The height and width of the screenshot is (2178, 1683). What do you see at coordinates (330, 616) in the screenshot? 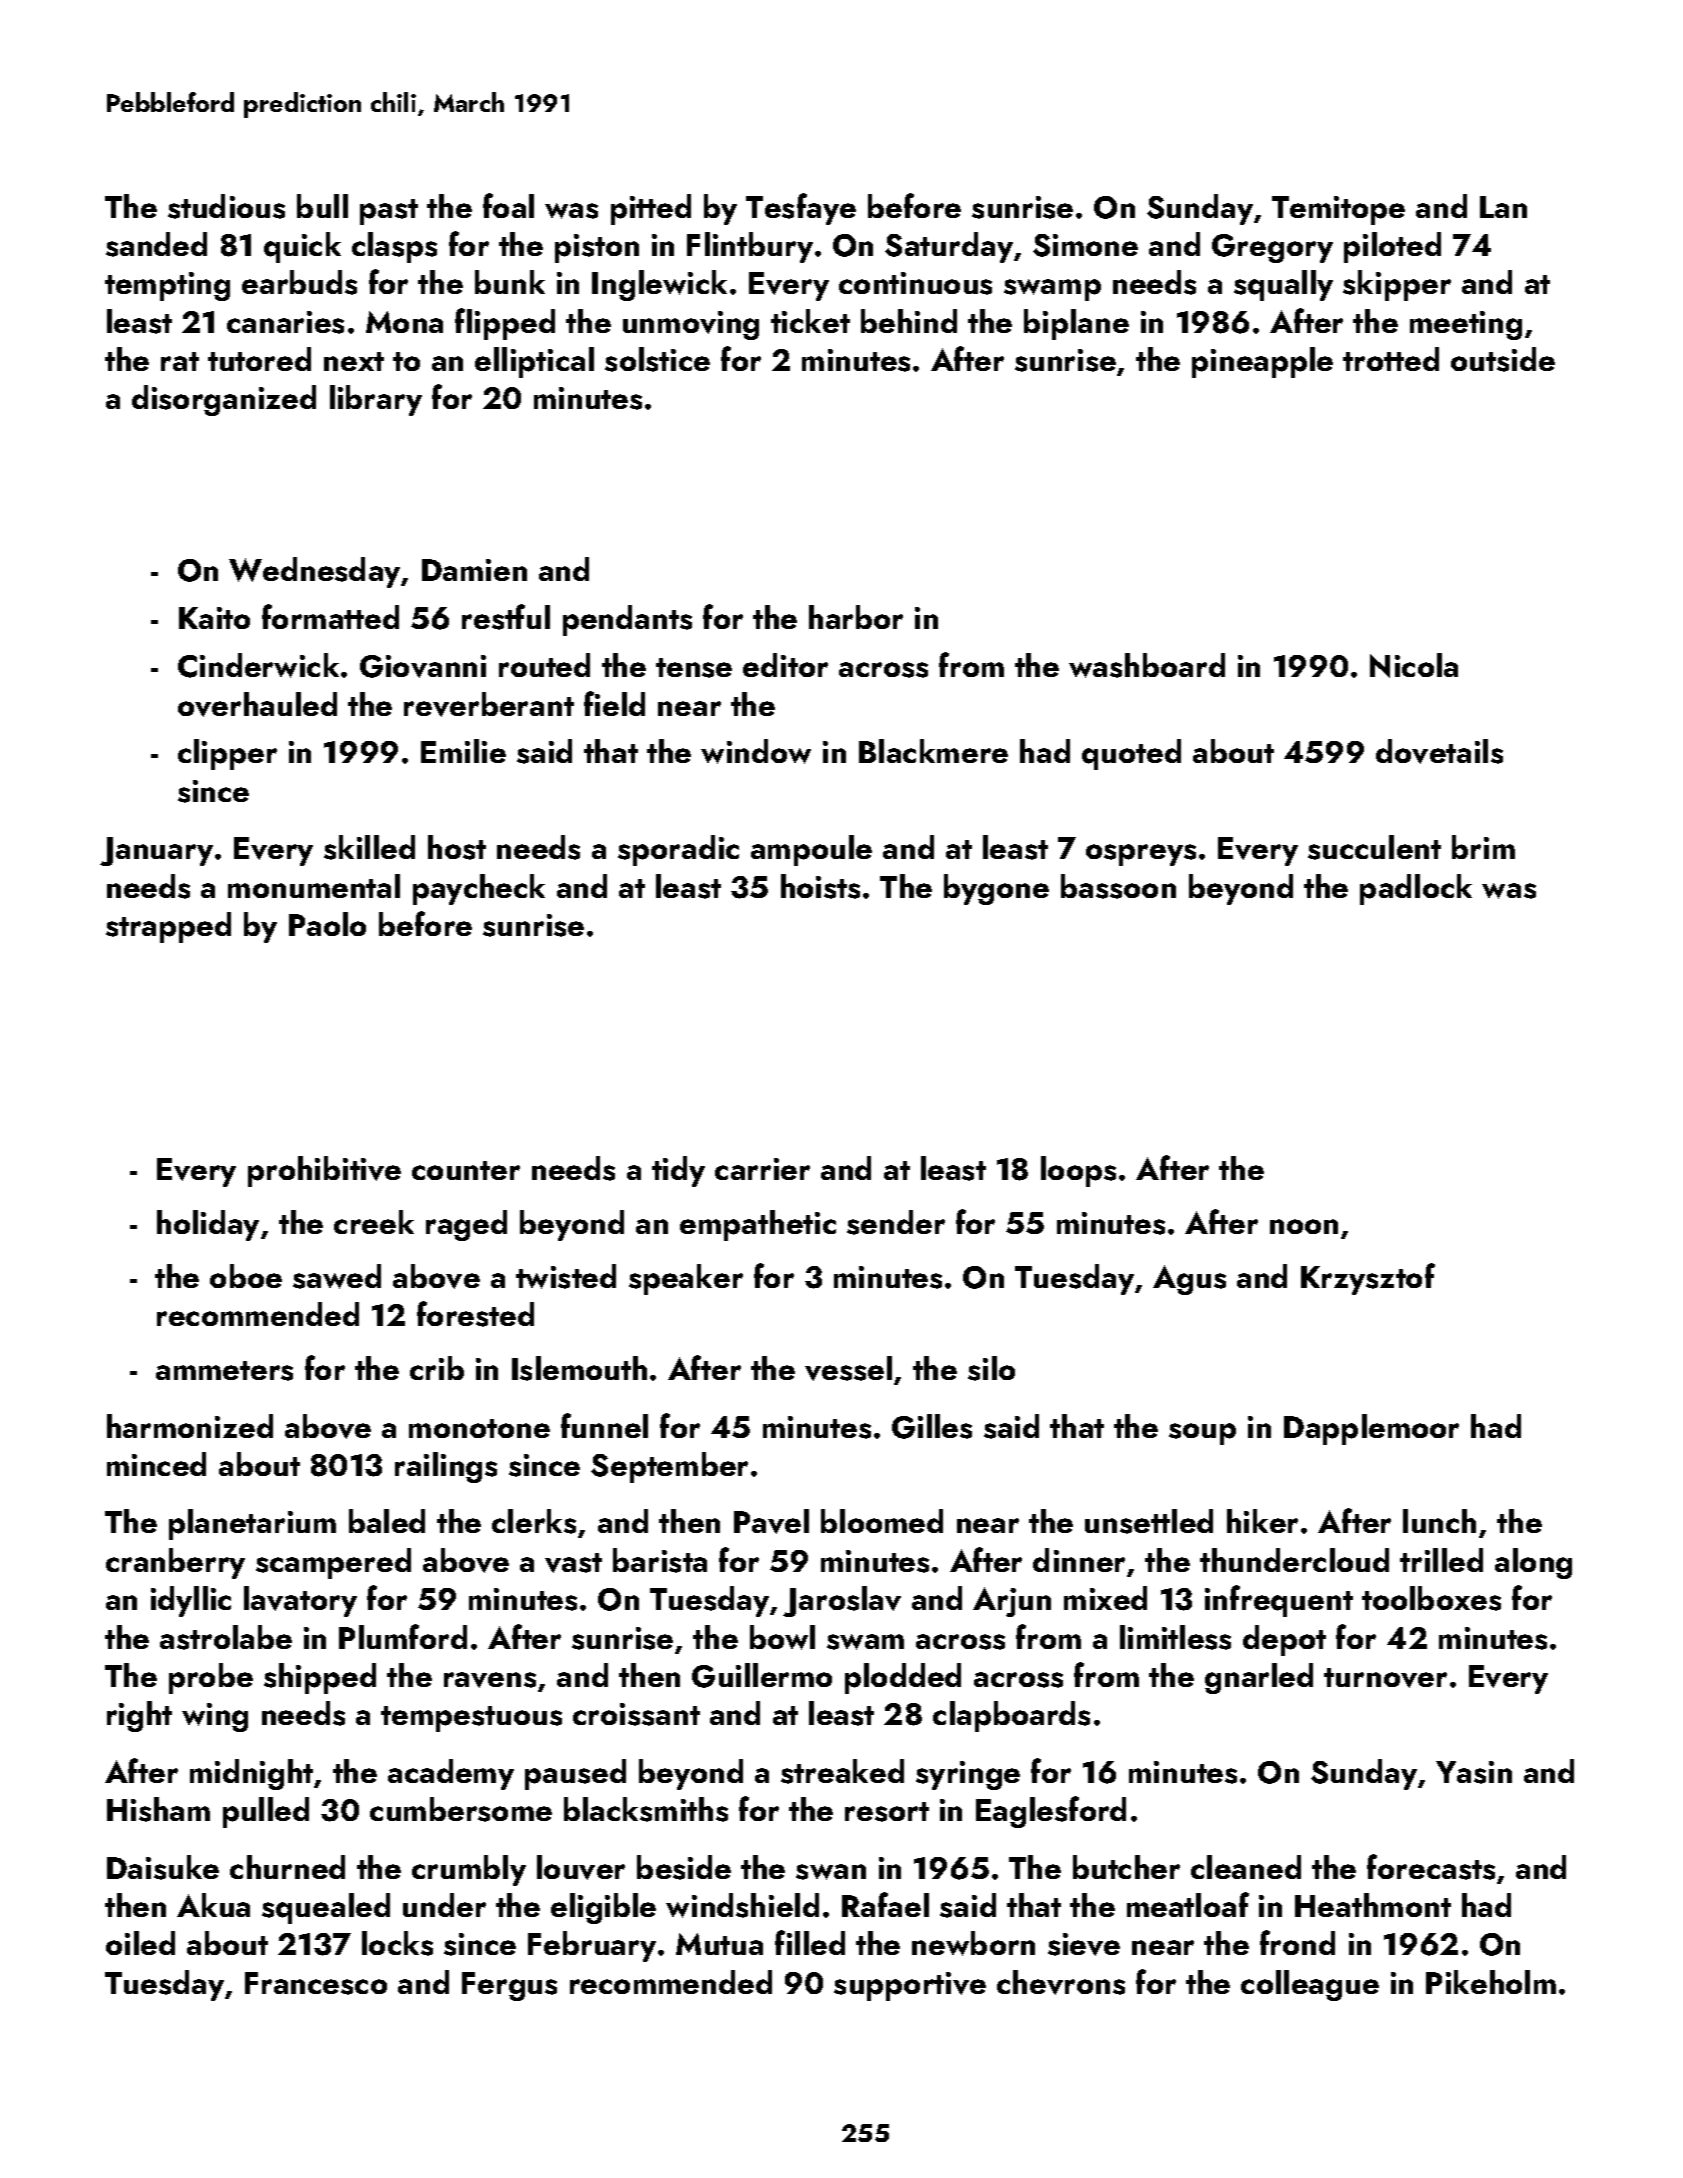
I see `formatted` at bounding box center [330, 616].
